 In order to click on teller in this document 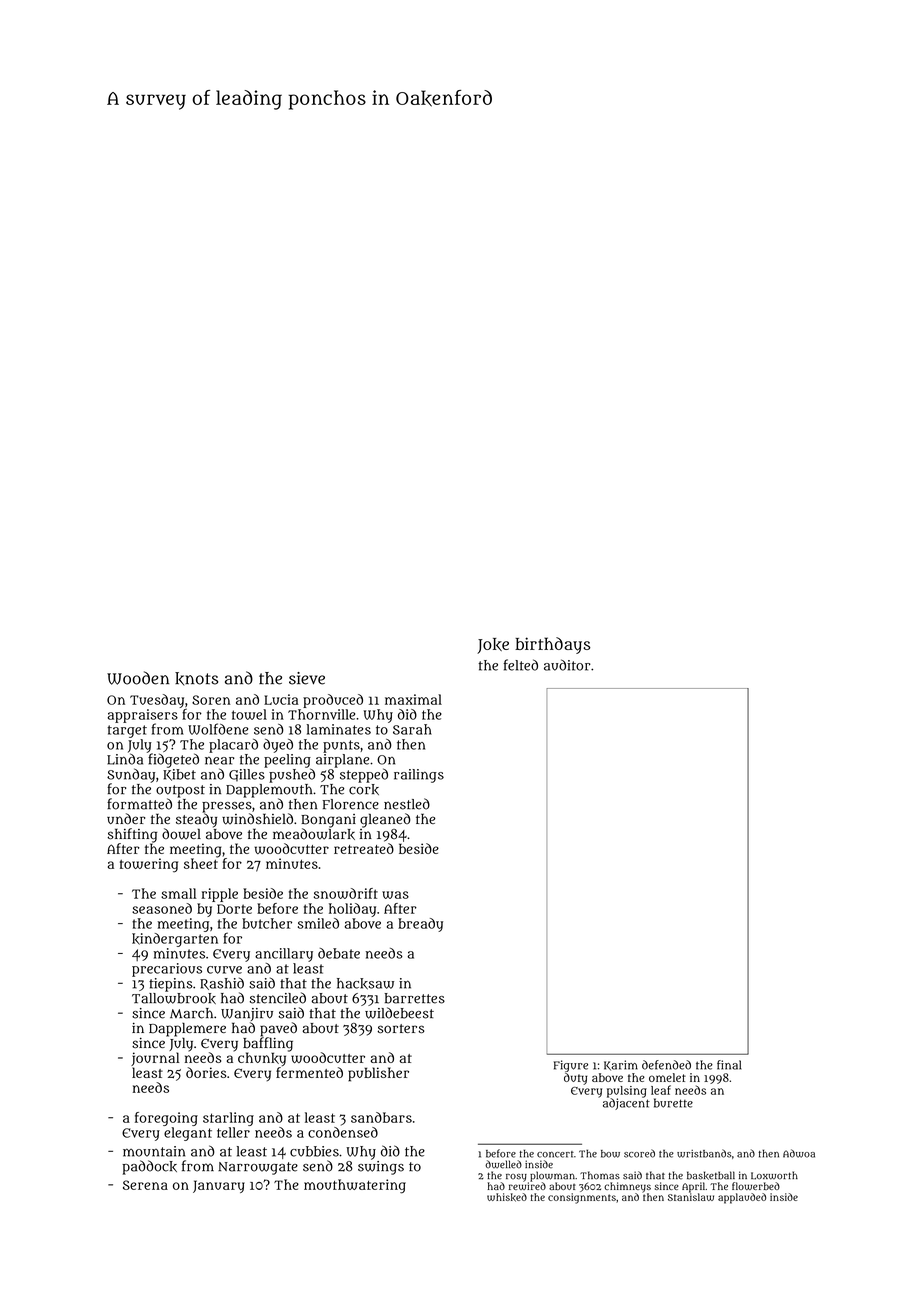, I will do `click(233, 1132)`.
